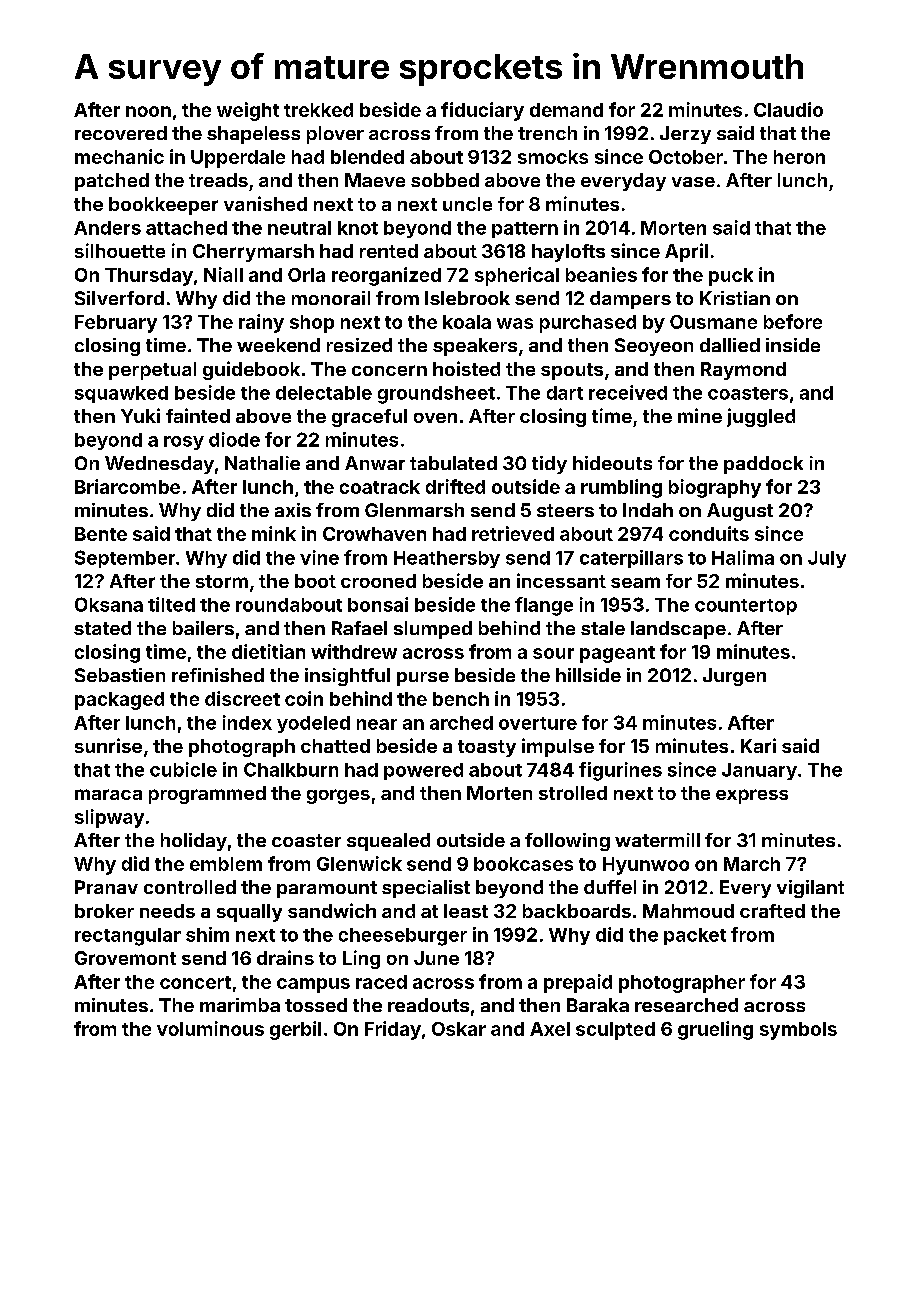  I want to click on voluminous, so click(210, 1028).
